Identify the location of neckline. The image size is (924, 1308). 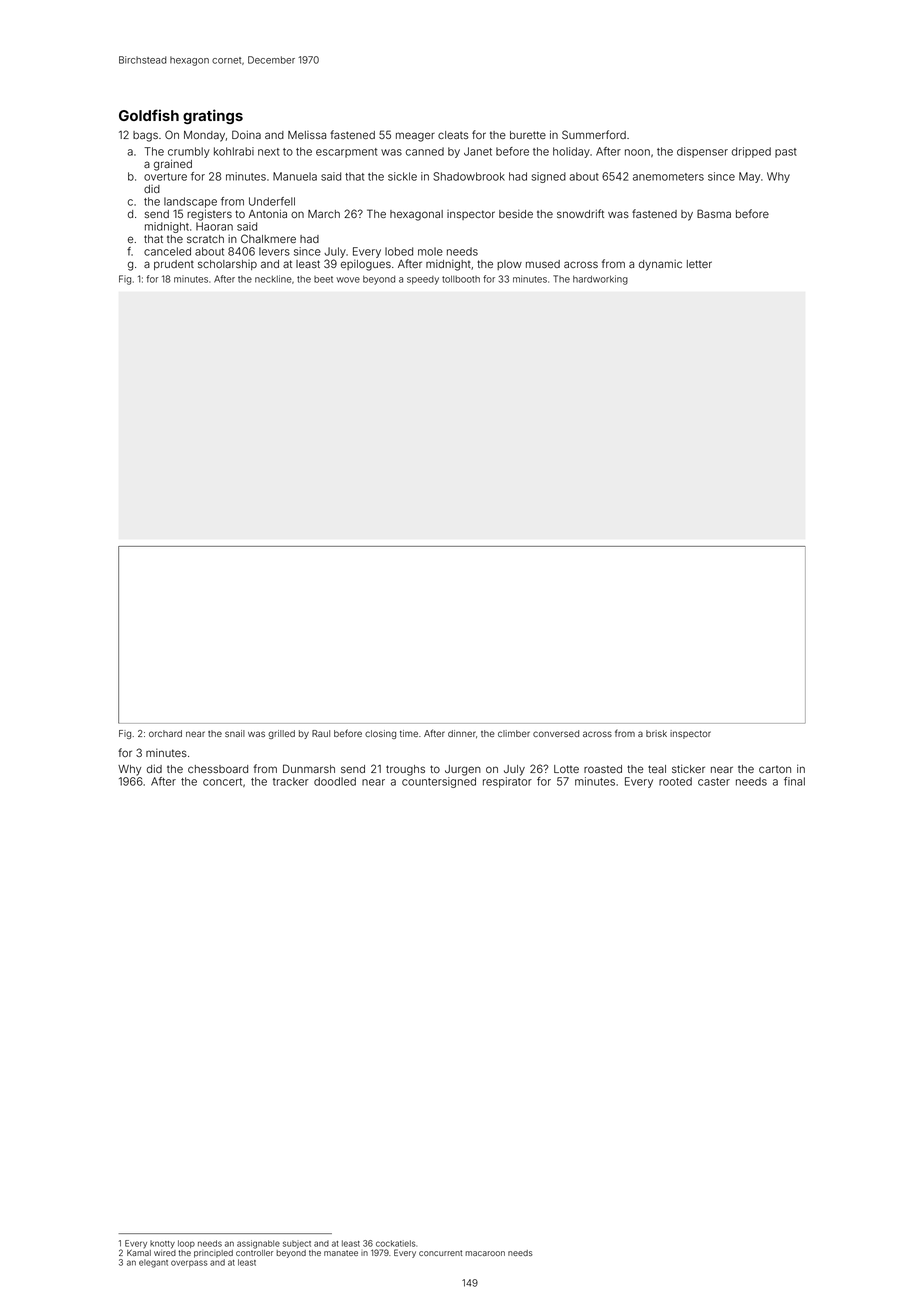
(273, 279).
